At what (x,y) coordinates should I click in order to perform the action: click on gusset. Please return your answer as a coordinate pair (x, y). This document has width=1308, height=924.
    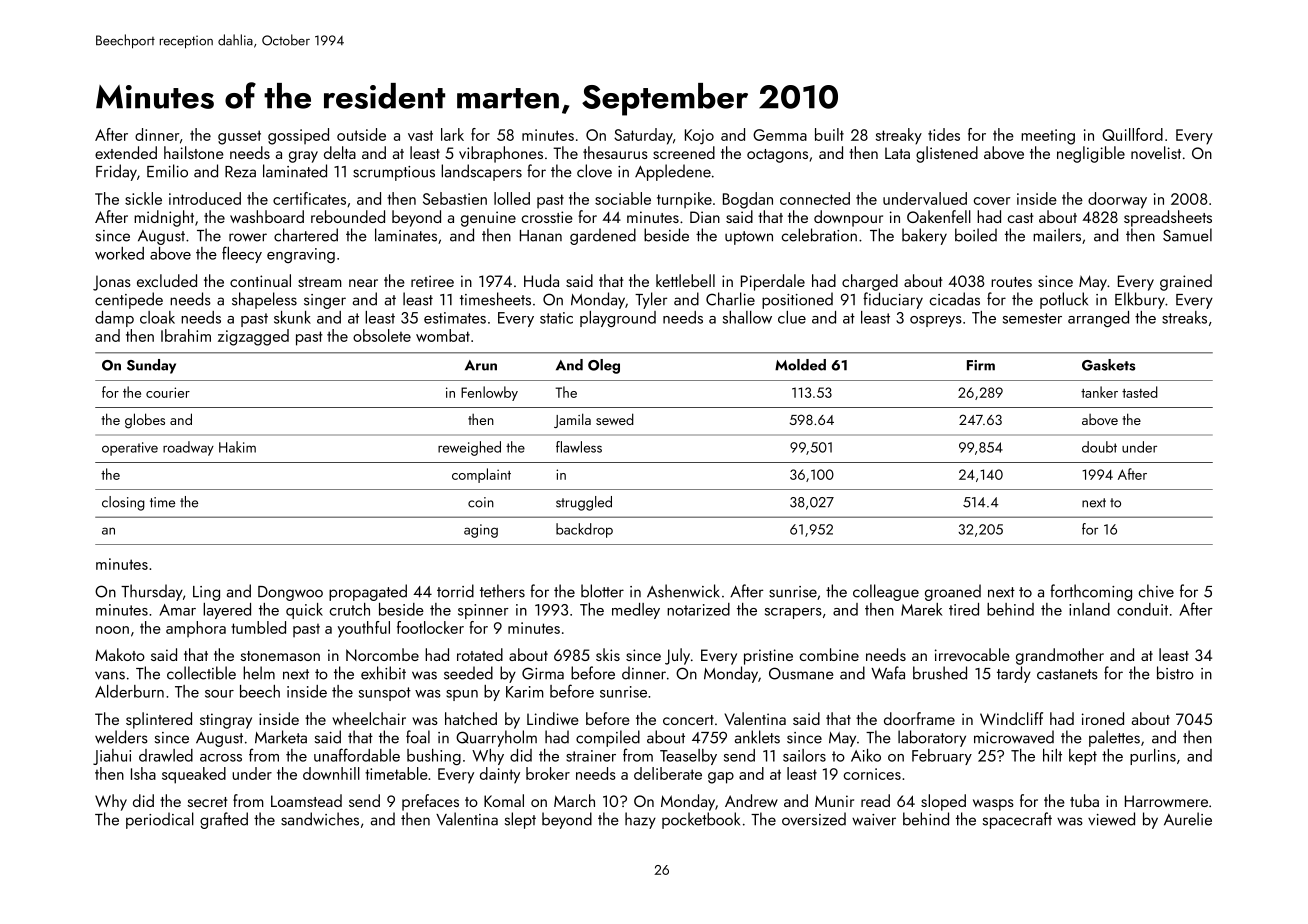
    Looking at the image, I should click on (239, 137).
